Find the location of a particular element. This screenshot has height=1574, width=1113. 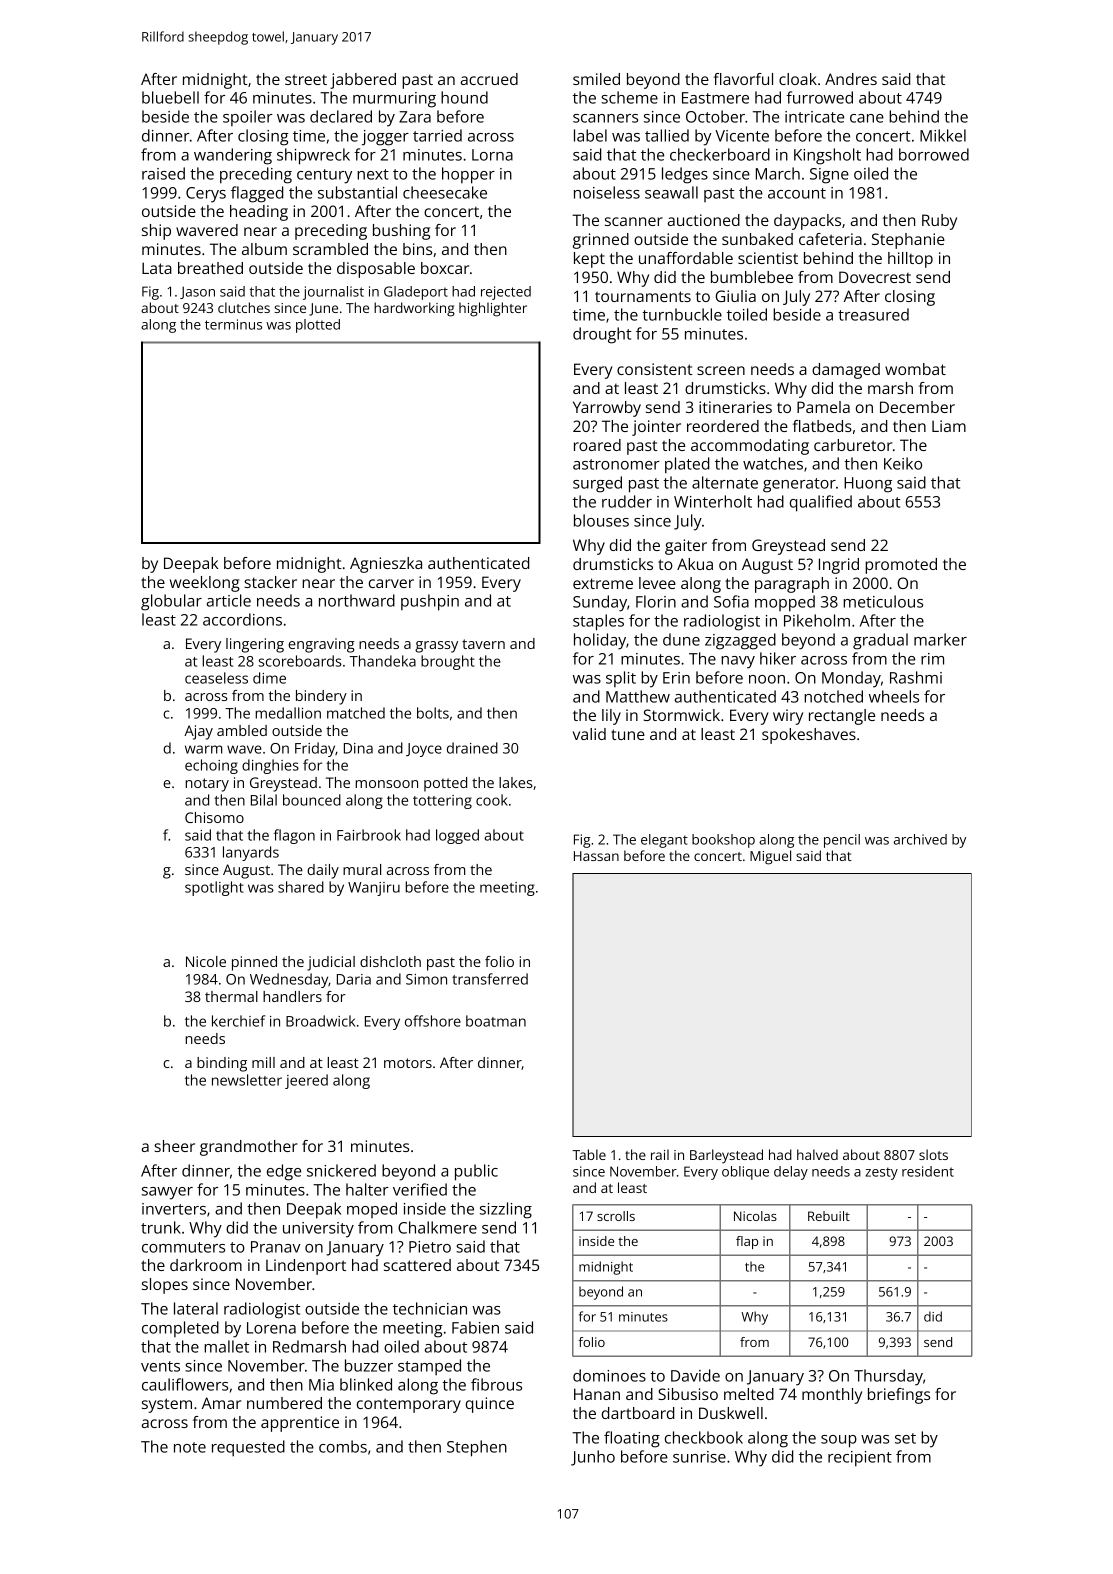

flavorful is located at coordinates (743, 79).
